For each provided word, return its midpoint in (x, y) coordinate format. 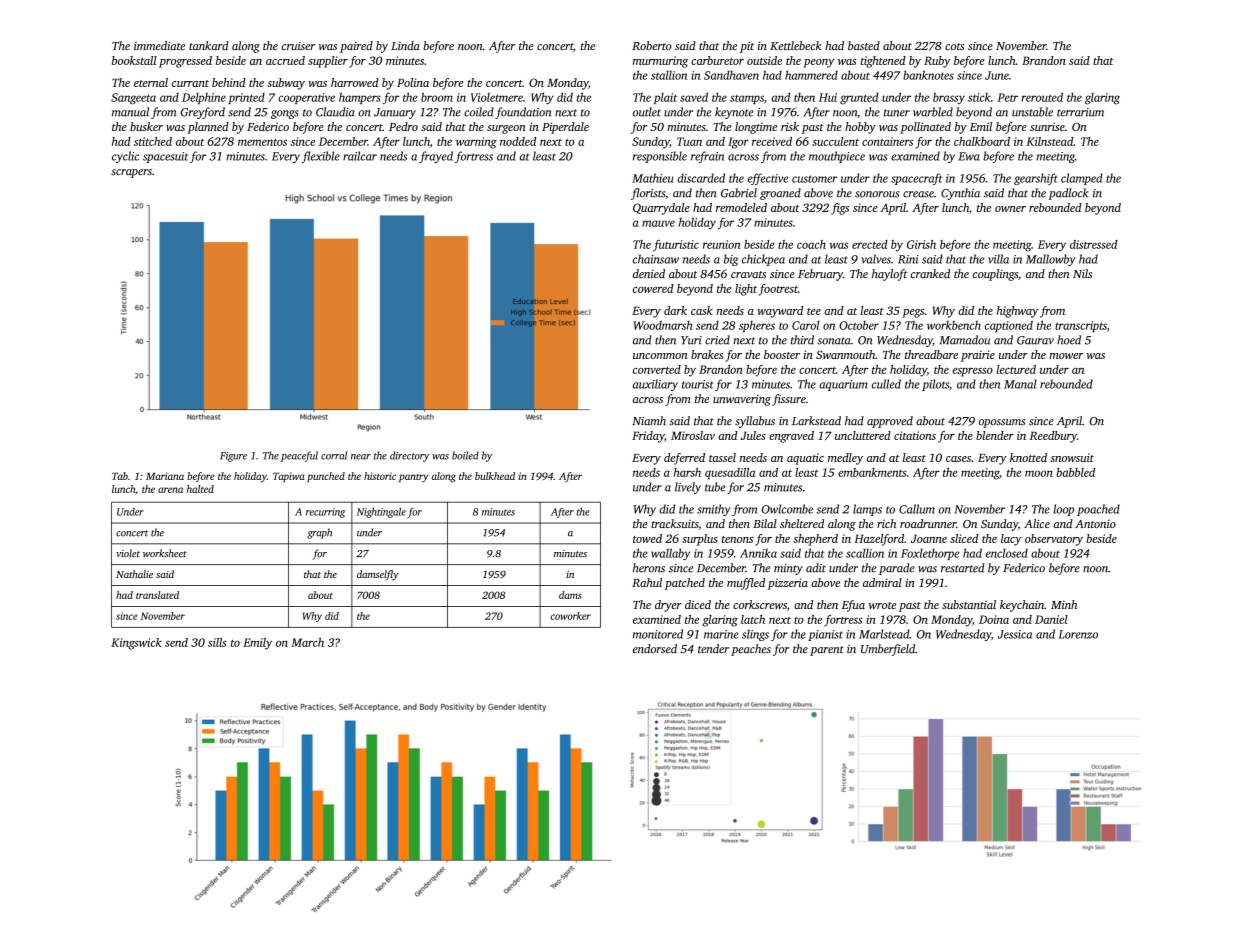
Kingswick (136, 644)
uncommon (660, 356)
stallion (669, 75)
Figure (233, 457)
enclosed (1007, 553)
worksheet (165, 553)
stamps (747, 99)
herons (649, 568)
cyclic (125, 157)
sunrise (1047, 126)
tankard (209, 45)
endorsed (655, 649)
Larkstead (816, 421)
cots (954, 46)
